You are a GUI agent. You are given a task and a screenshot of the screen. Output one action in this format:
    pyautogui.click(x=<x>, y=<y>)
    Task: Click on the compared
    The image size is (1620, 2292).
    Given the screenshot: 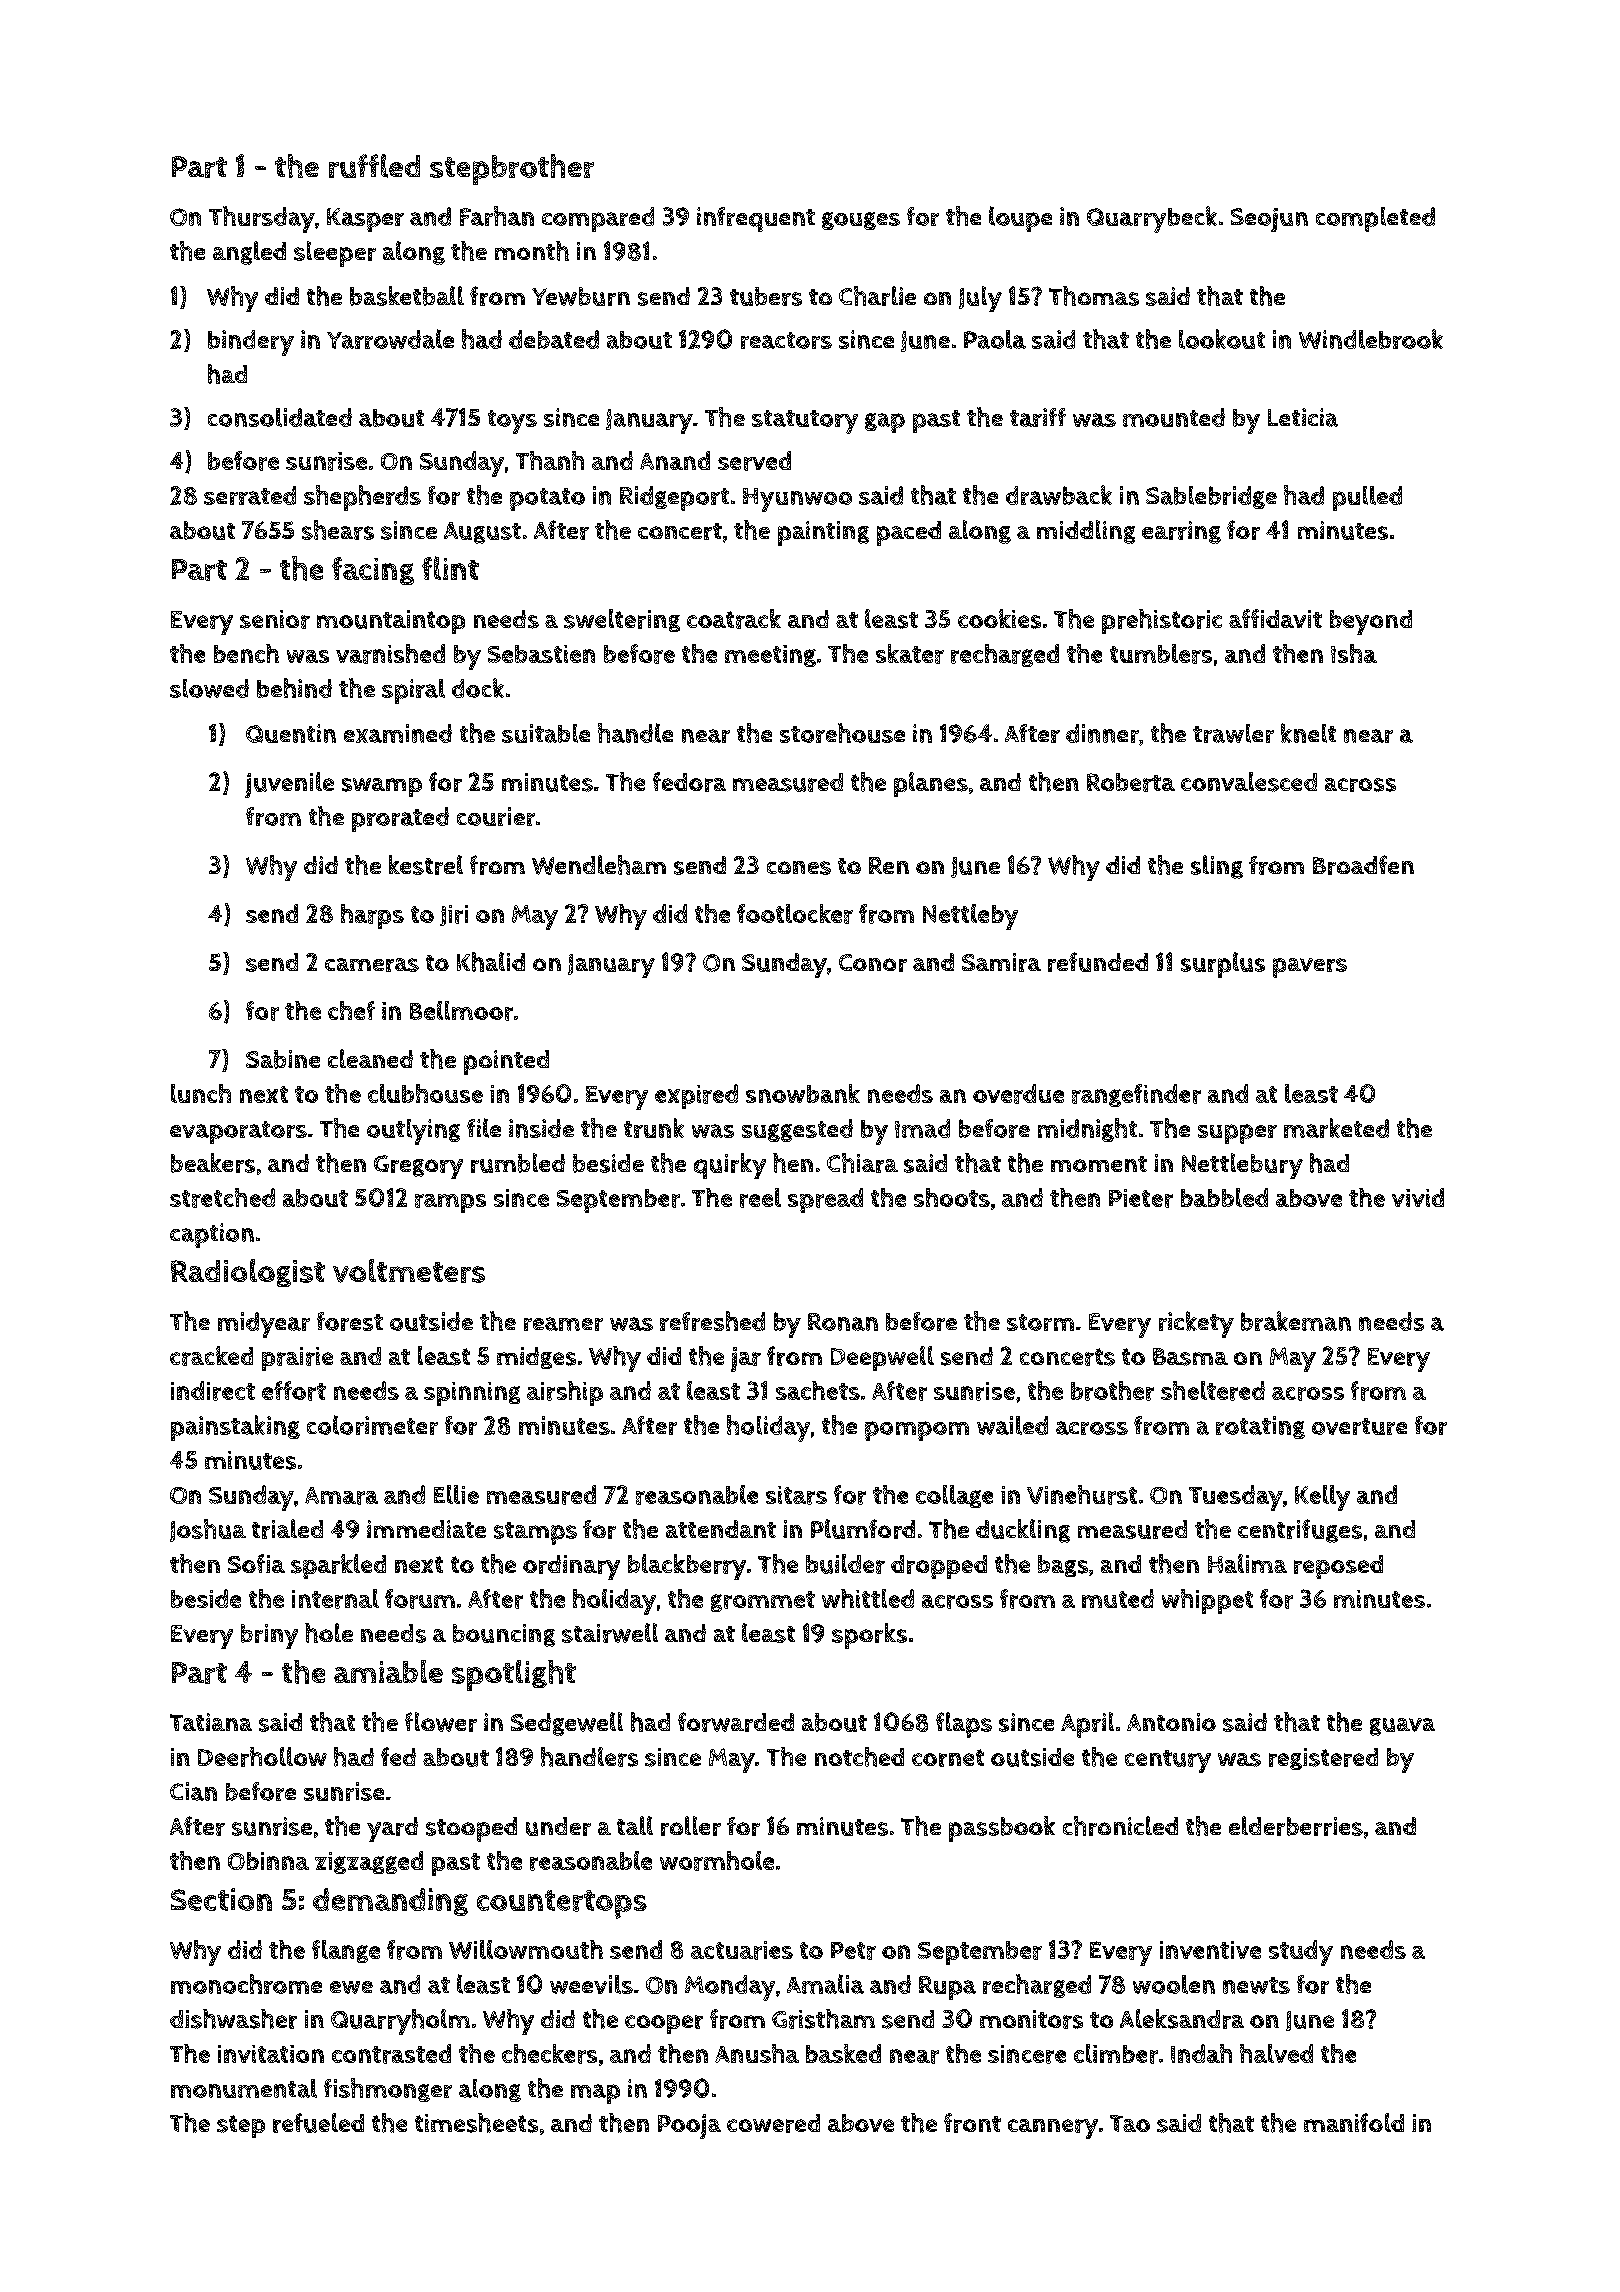 What is the action you would take?
    pyautogui.click(x=598, y=219)
